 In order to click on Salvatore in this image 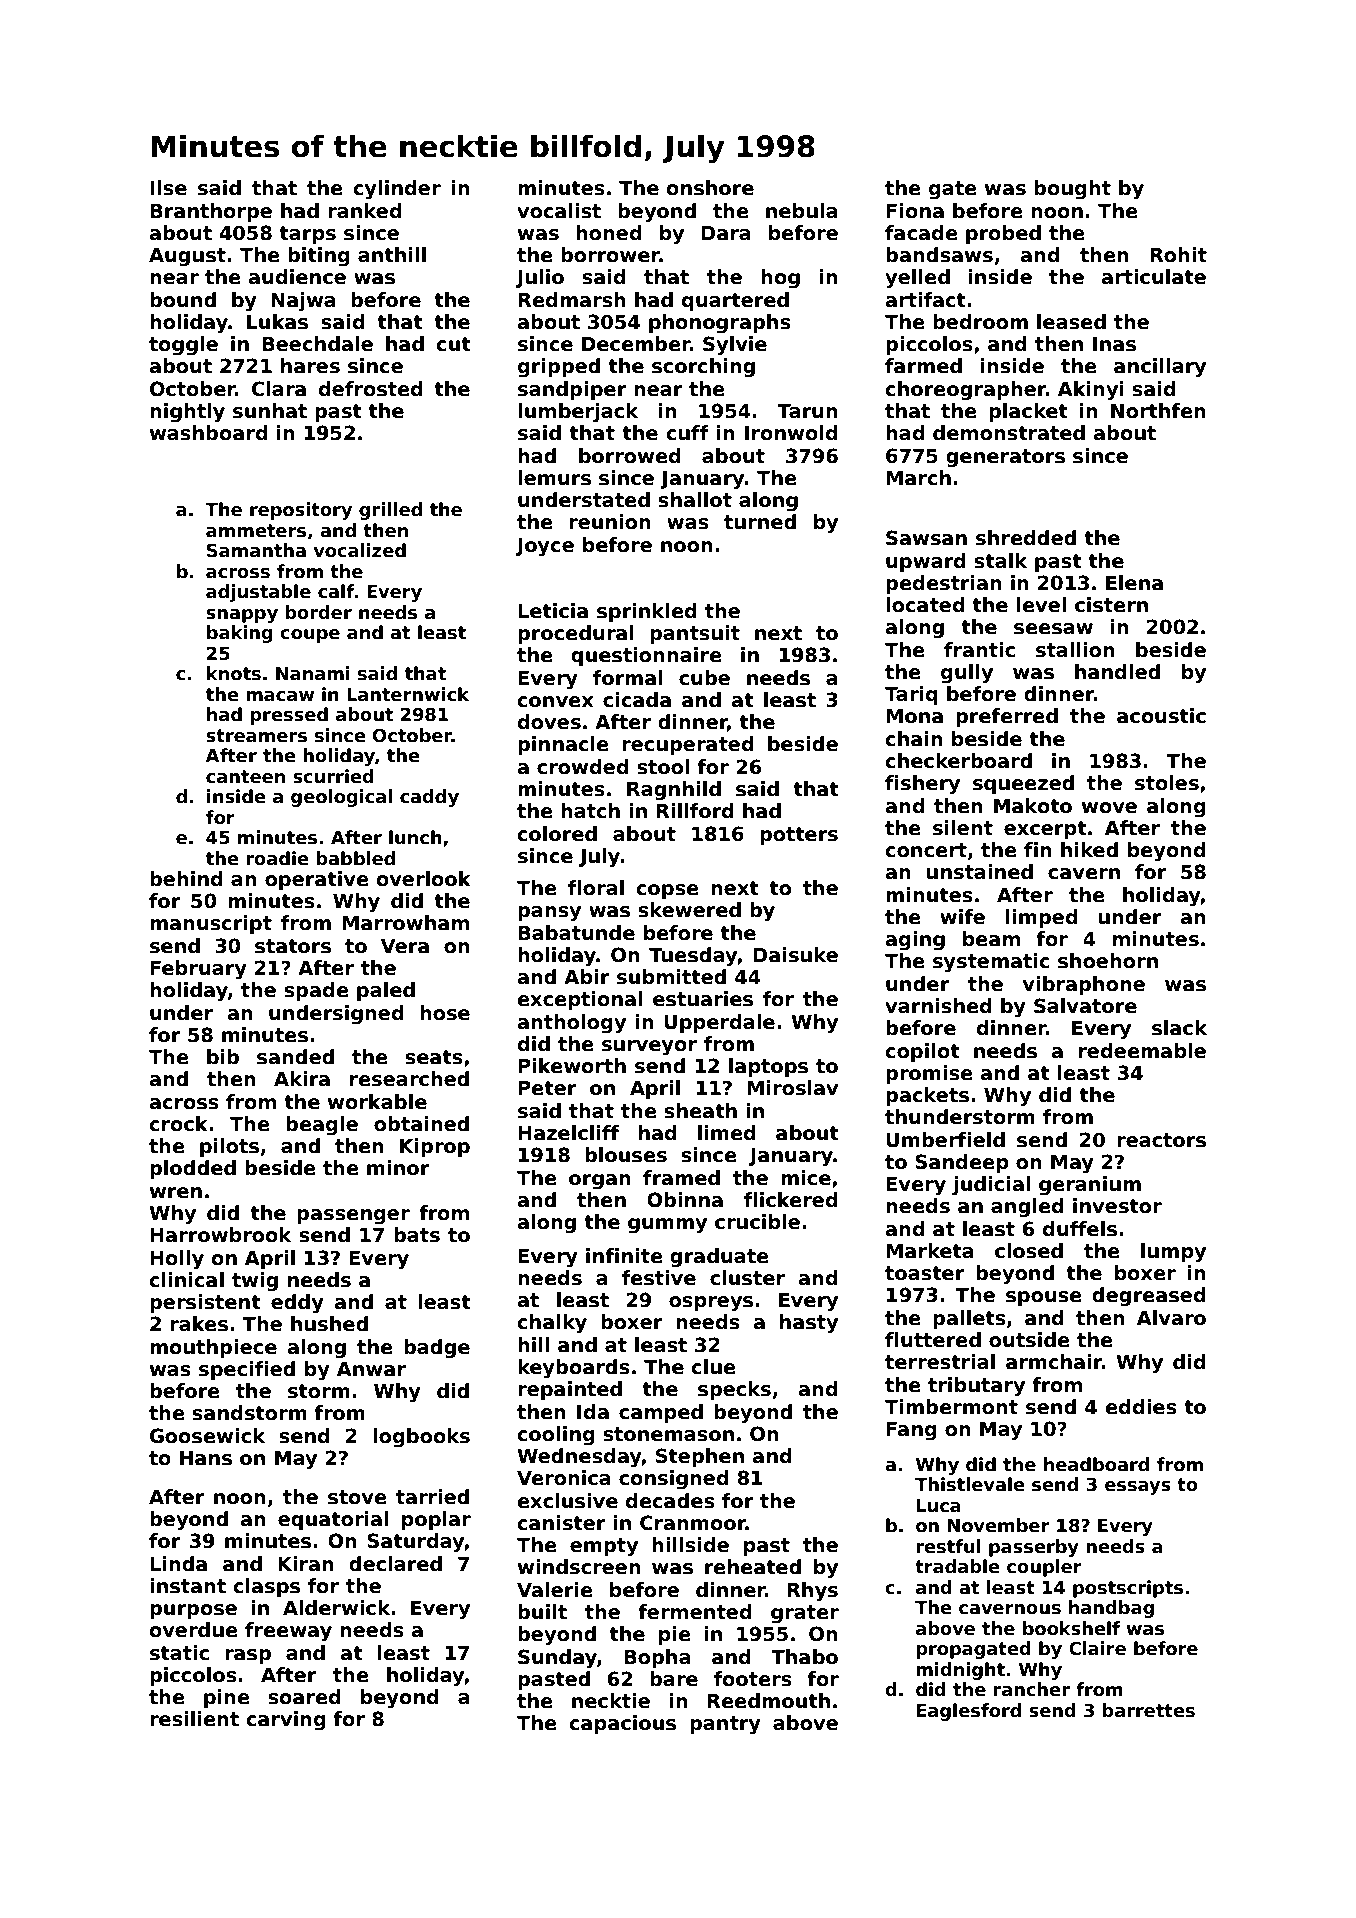, I will do `click(1085, 1006)`.
